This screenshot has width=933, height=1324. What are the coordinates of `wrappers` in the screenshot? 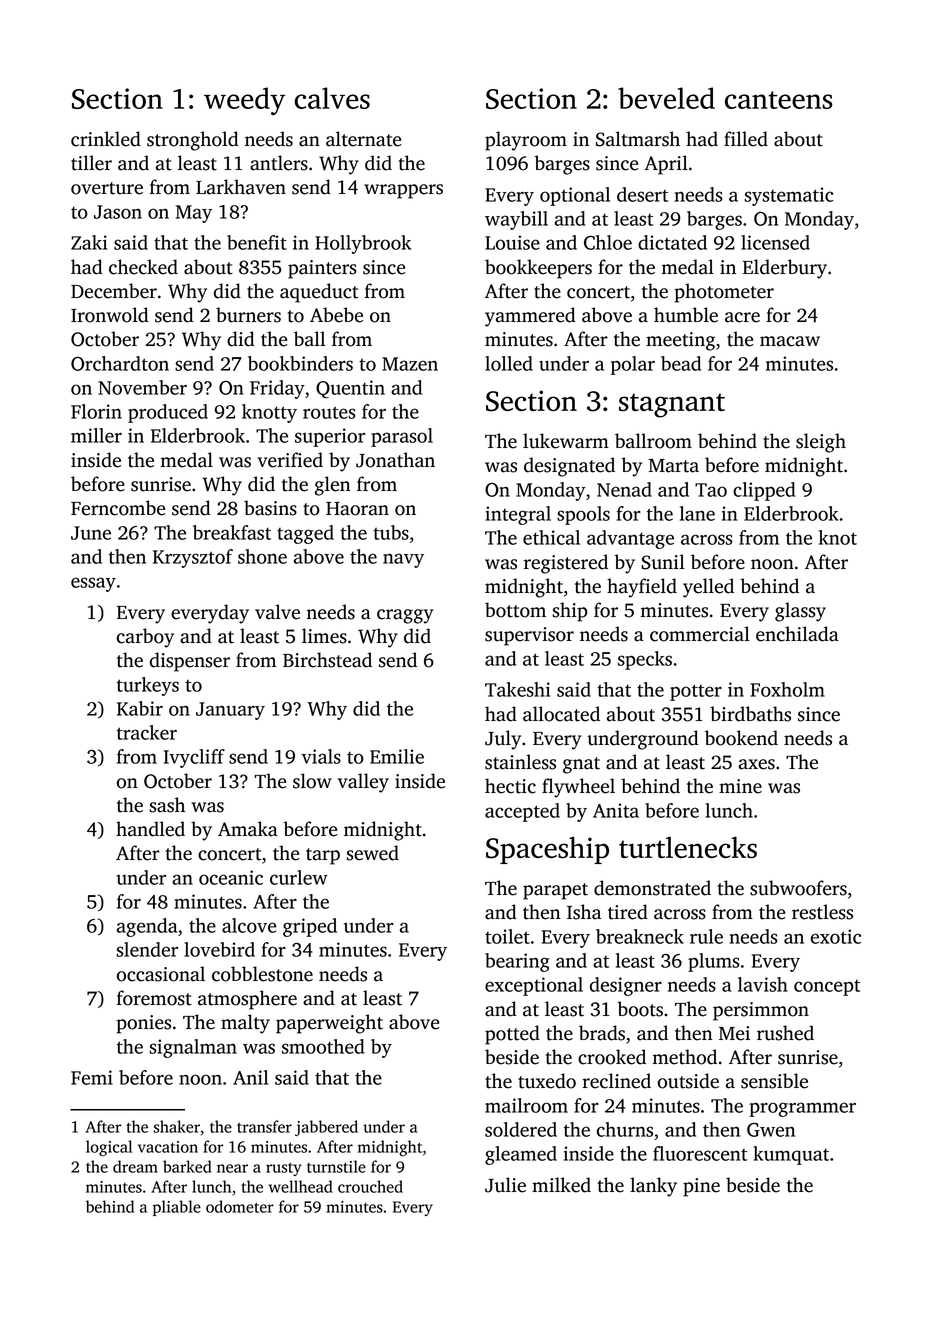 It's located at (403, 191).
